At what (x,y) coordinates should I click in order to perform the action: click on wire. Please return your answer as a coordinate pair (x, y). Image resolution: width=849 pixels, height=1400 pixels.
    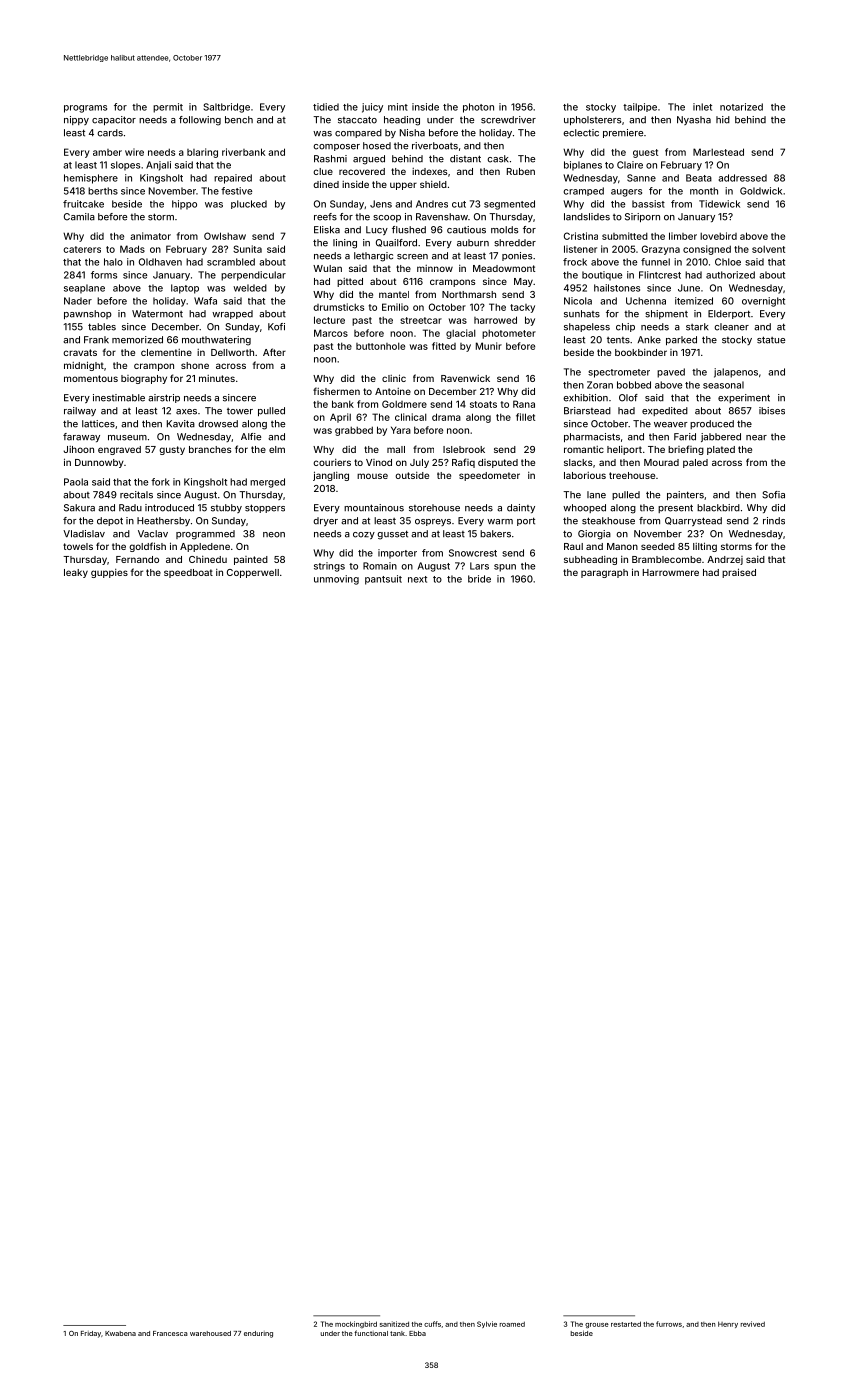
    Looking at the image, I should click on (134, 152).
